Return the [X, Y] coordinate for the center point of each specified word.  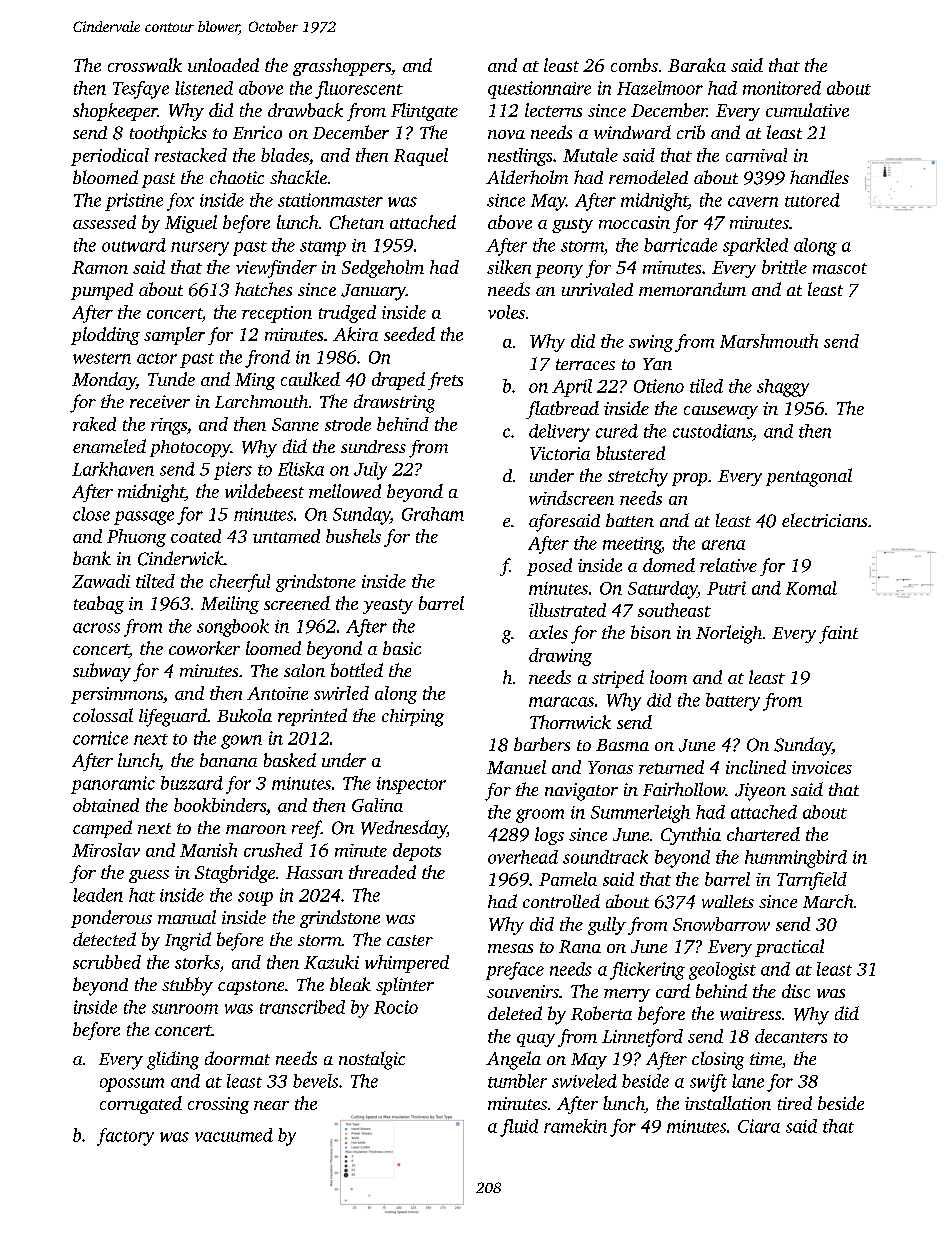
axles [548, 632]
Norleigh [729, 634]
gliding [173, 1060]
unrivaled [597, 289]
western [102, 358]
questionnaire [539, 90]
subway [102, 672]
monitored [782, 88]
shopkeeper [115, 112]
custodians [712, 431]
